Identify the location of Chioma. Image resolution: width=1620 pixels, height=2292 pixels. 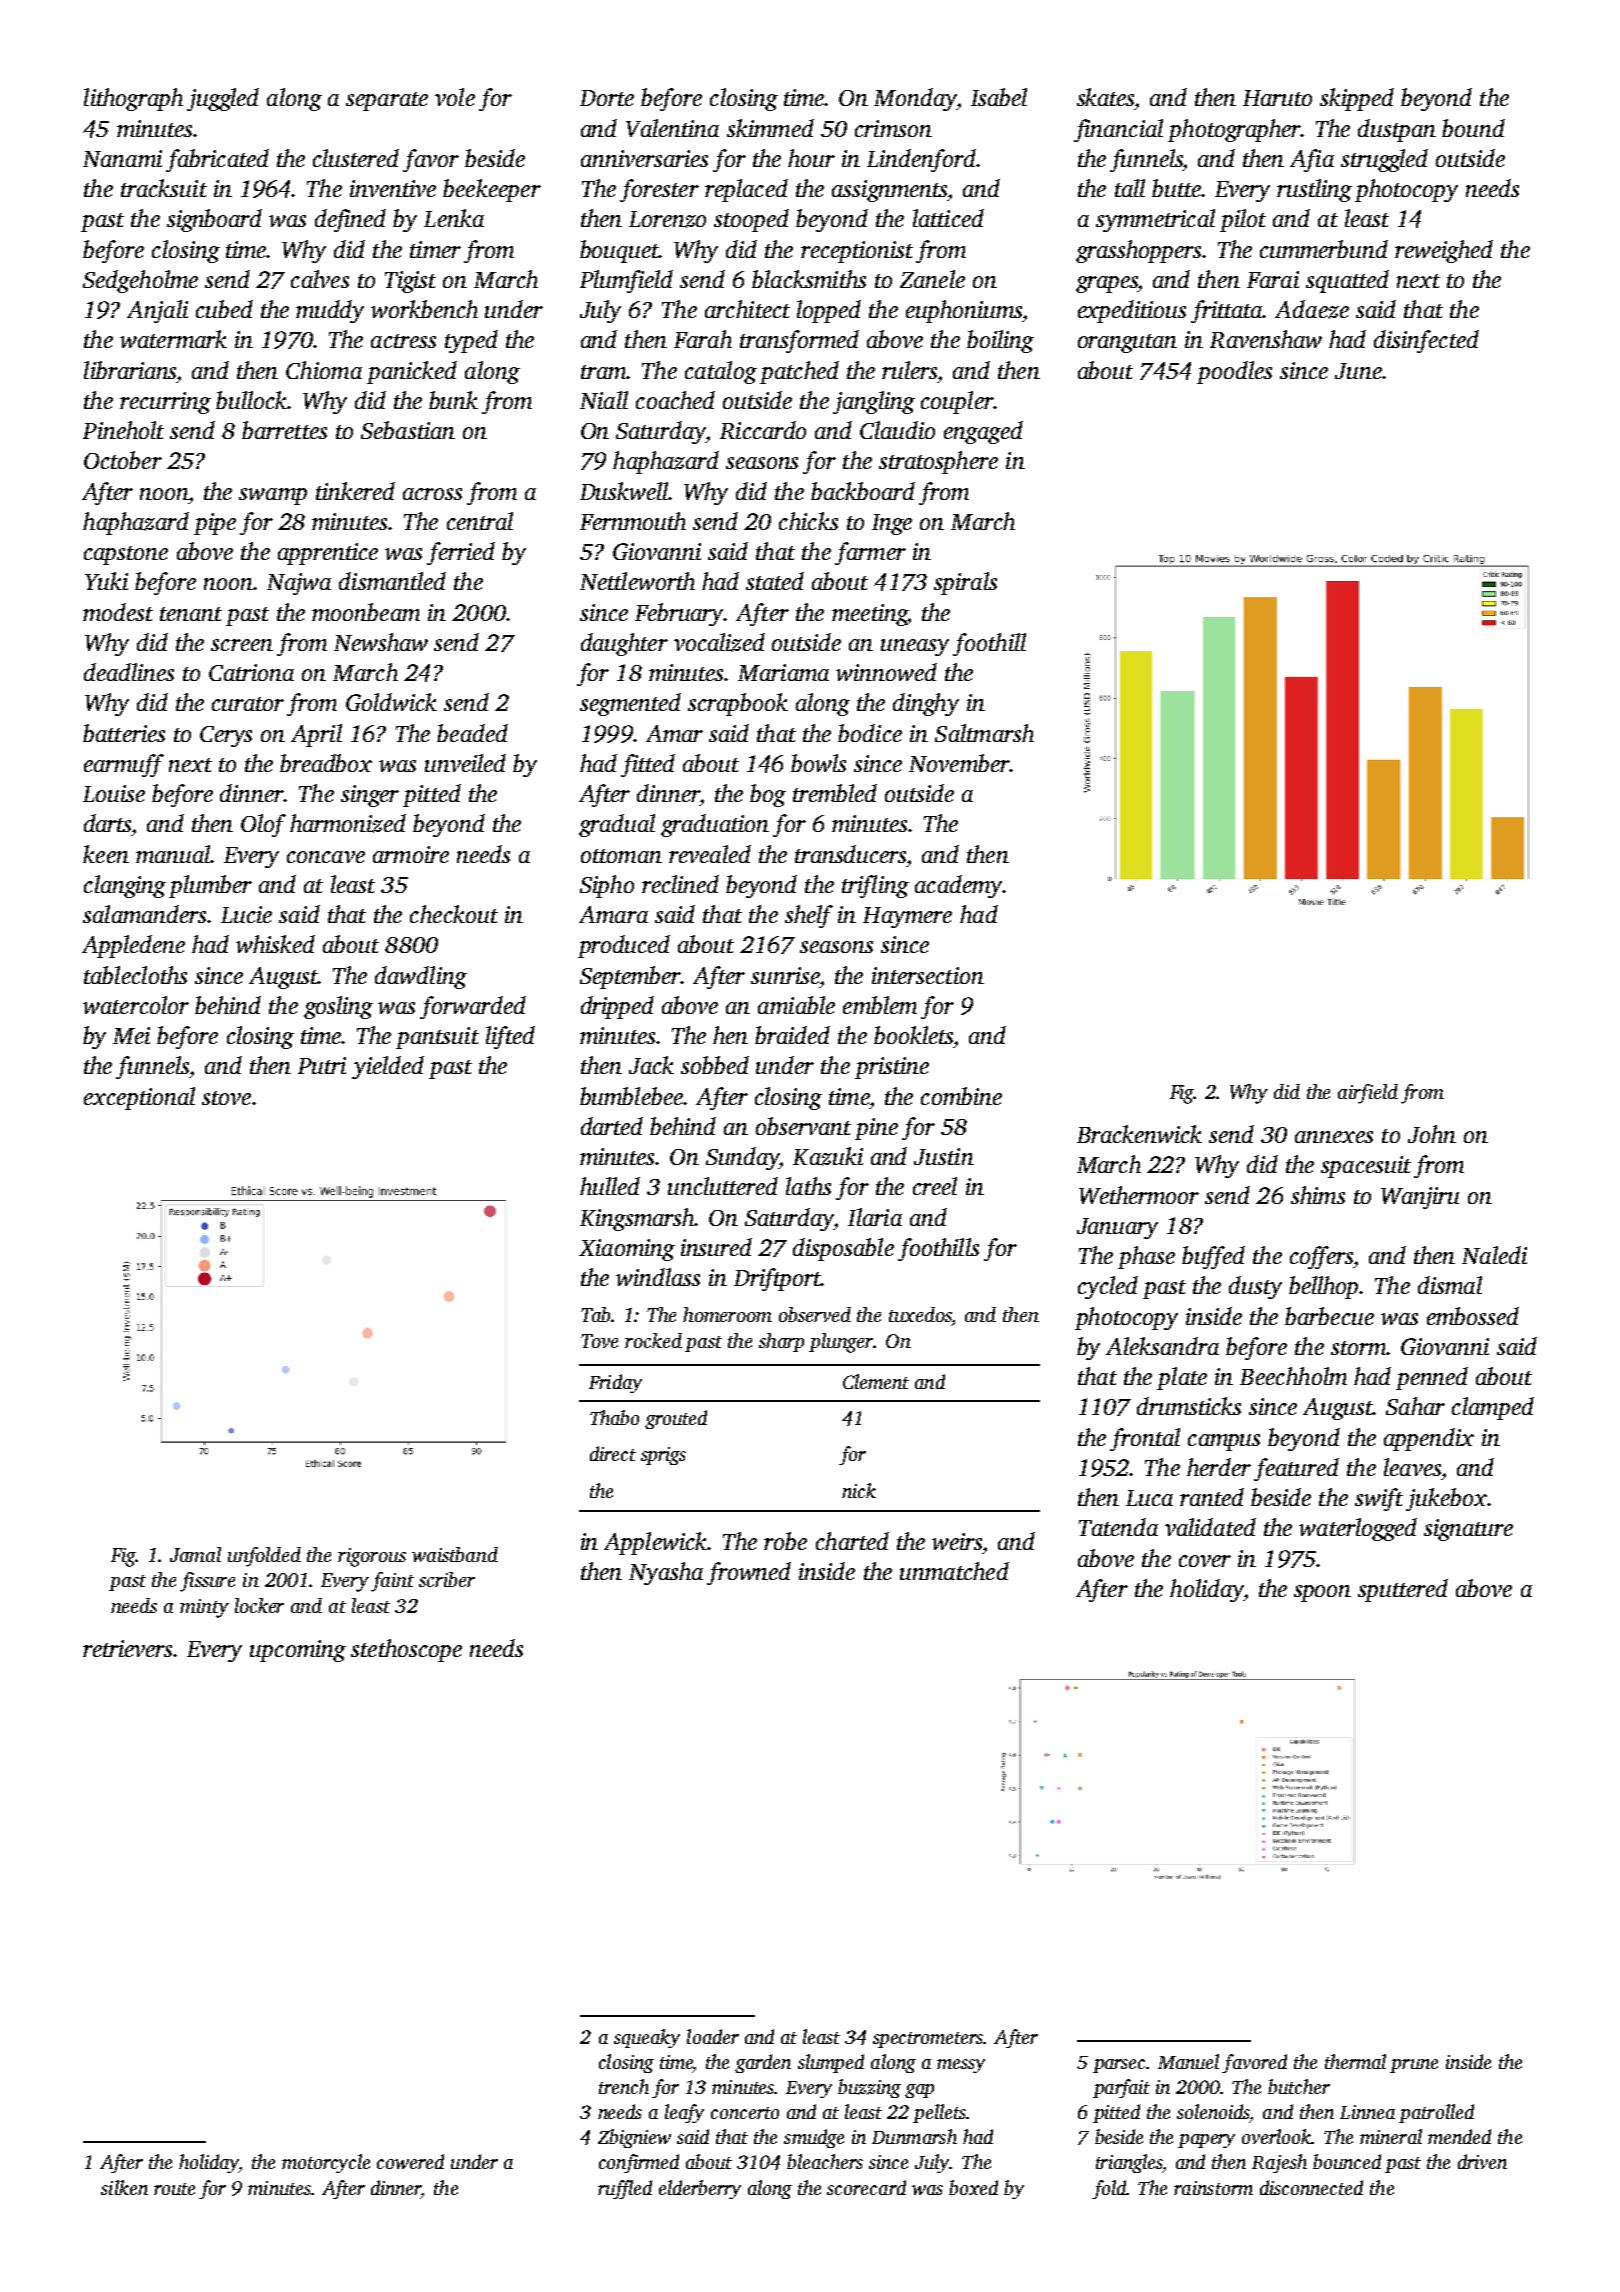
(324, 370).
